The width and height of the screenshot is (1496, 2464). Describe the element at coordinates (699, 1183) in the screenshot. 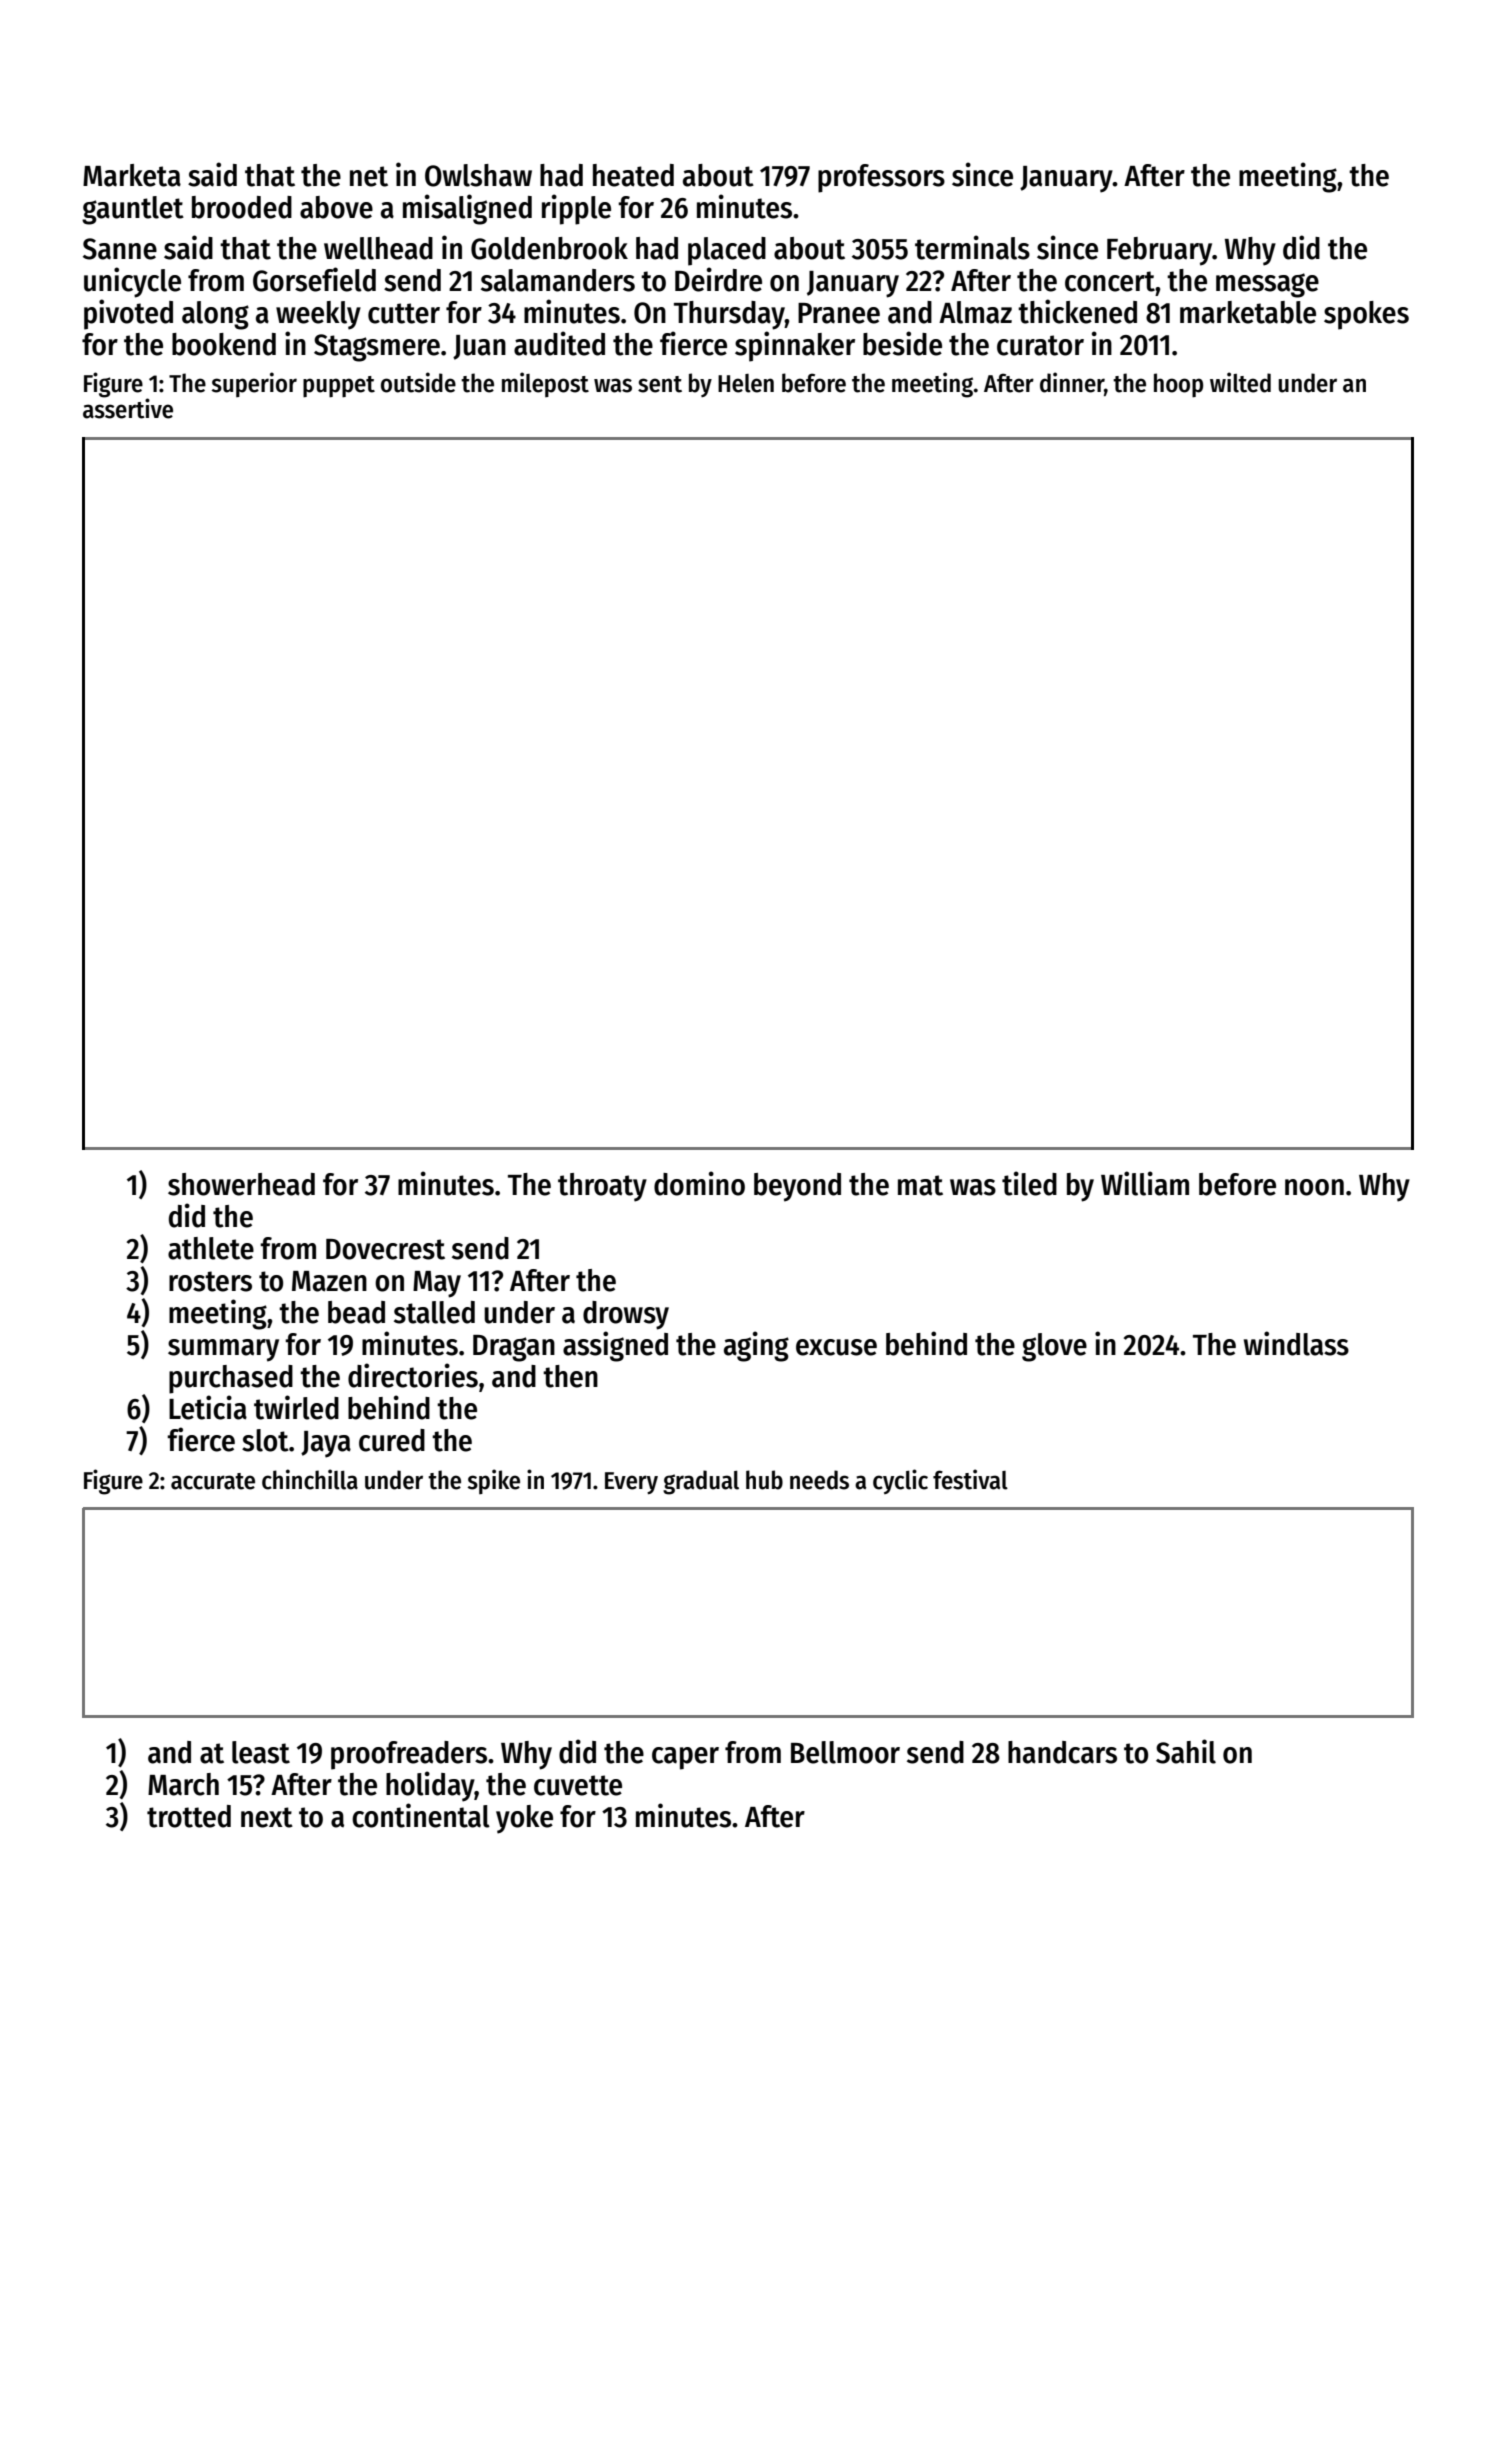

I see `domino` at that location.
